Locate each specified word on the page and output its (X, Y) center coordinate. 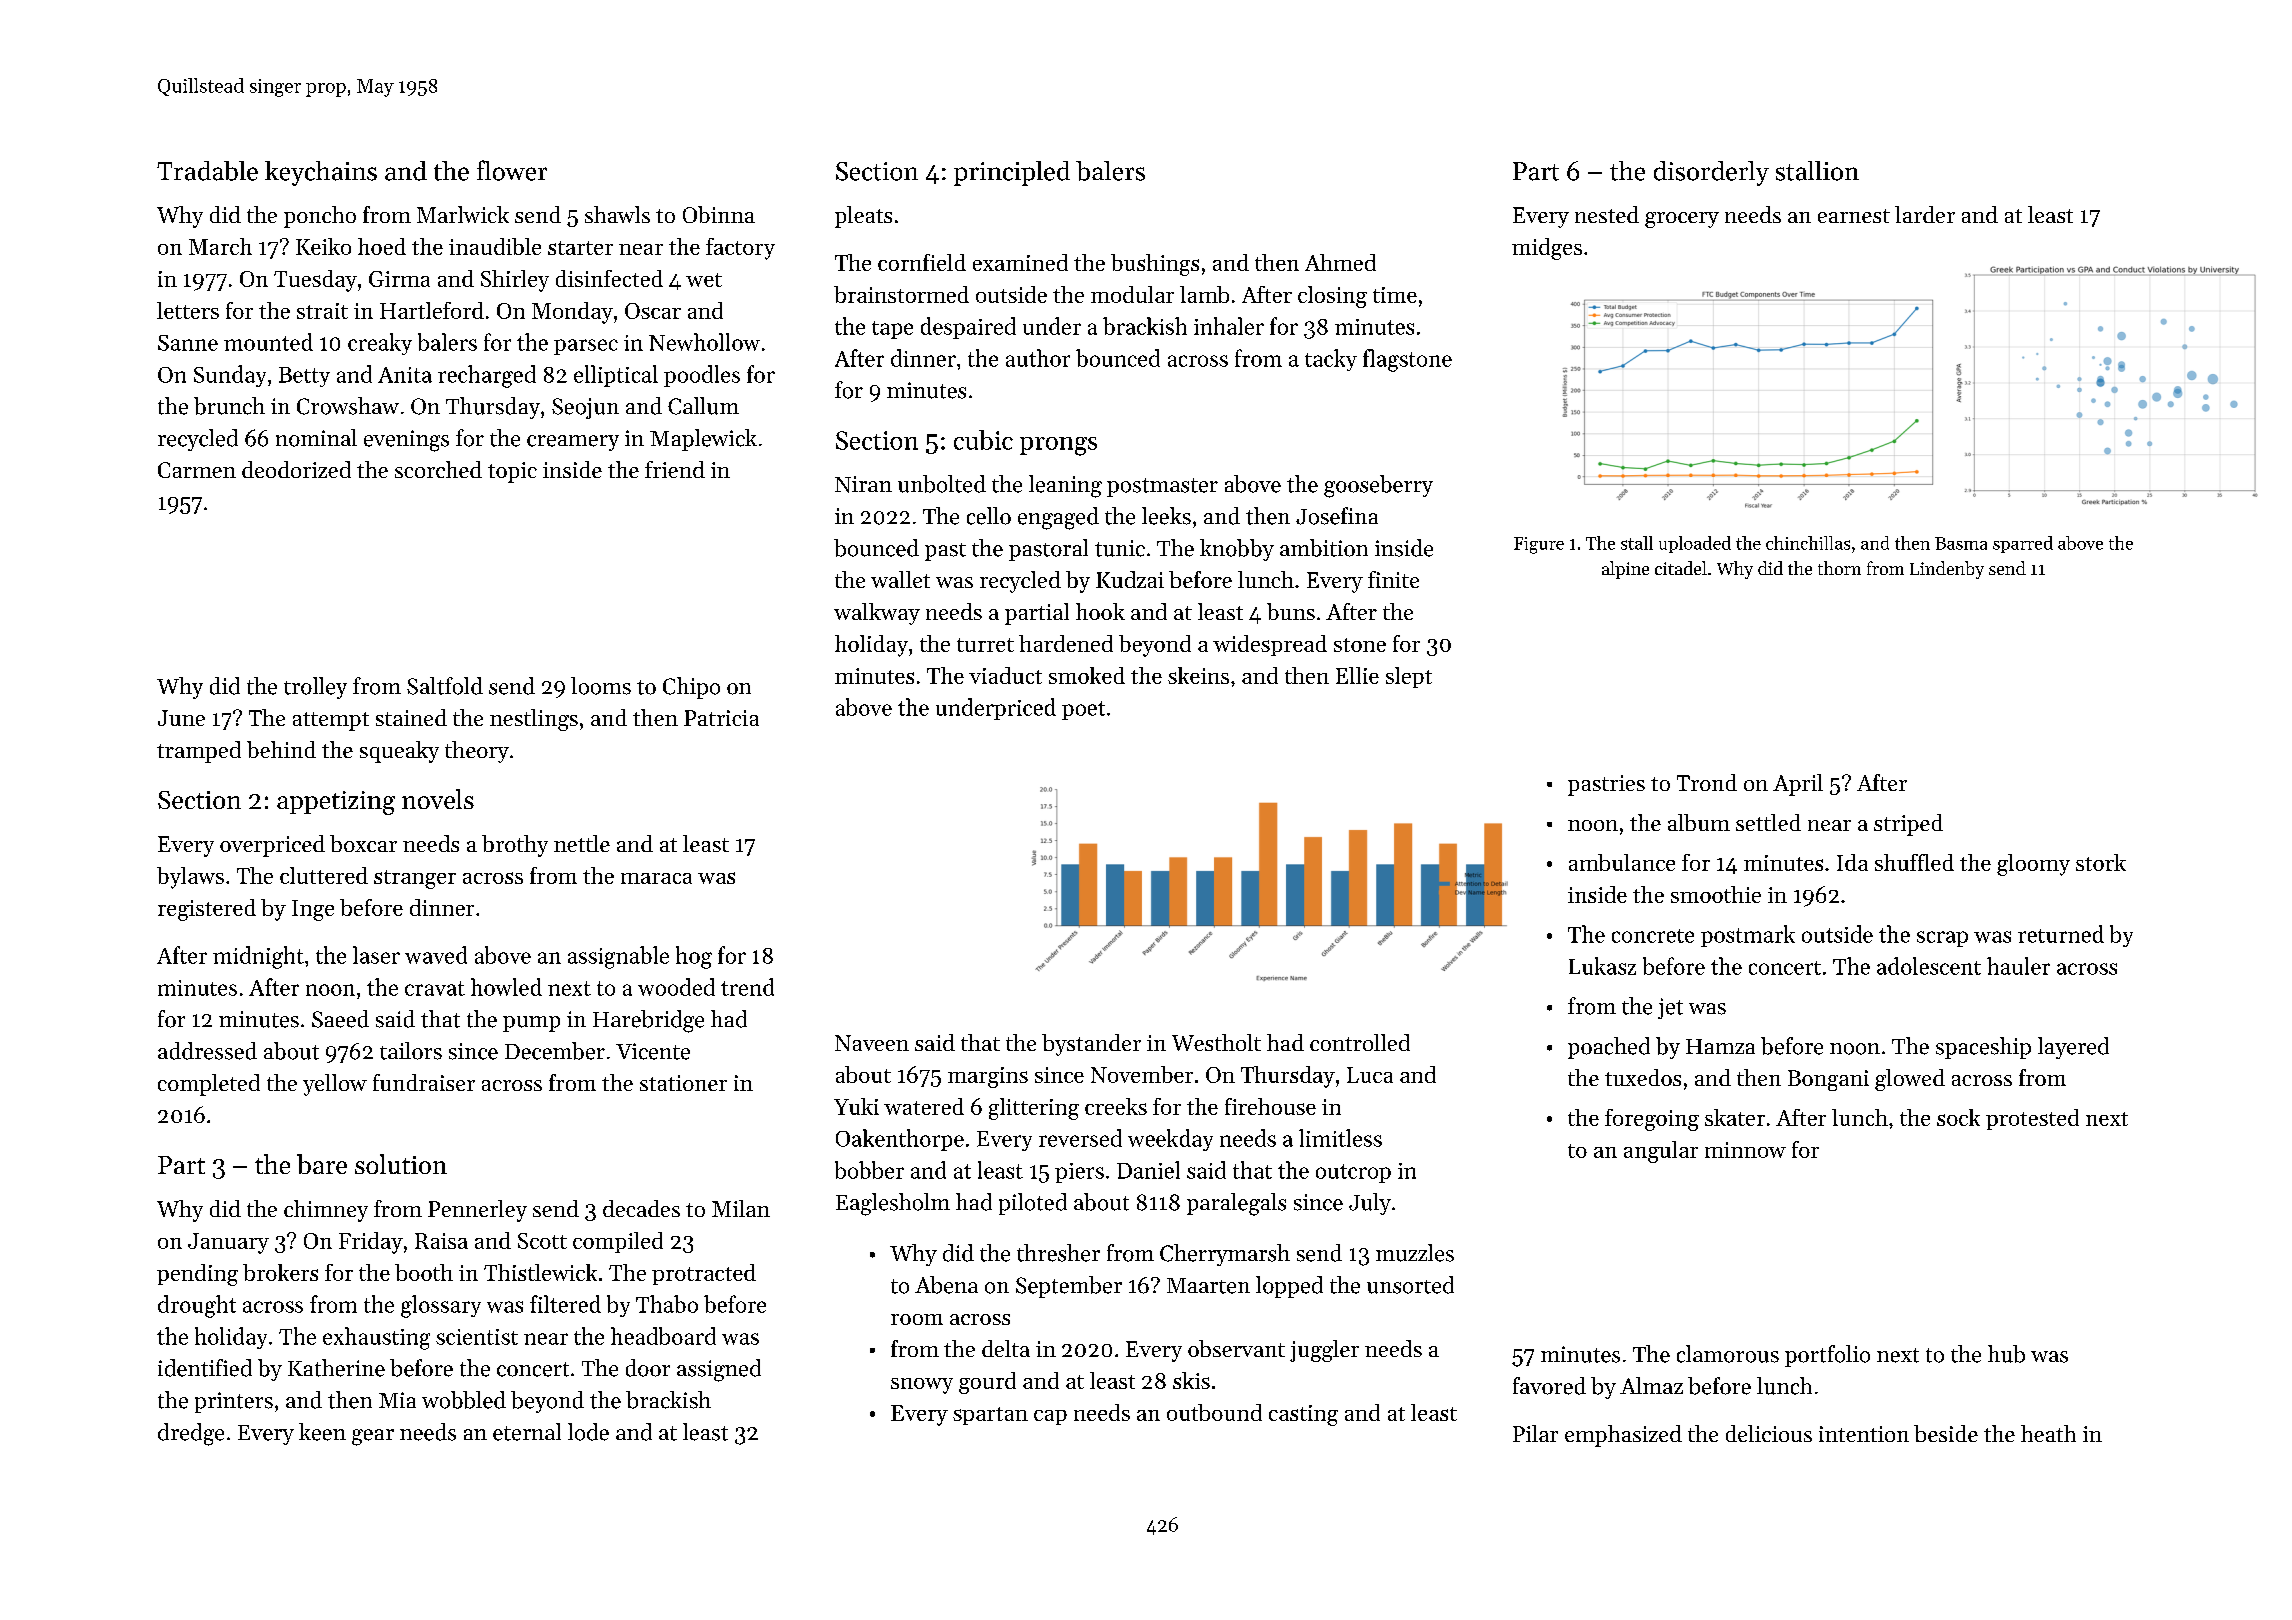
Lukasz (1602, 966)
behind (281, 749)
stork (2101, 862)
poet (1083, 710)
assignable (618, 957)
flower (512, 170)
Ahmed (1340, 262)
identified (205, 1368)
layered (2073, 1048)
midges (1547, 249)
